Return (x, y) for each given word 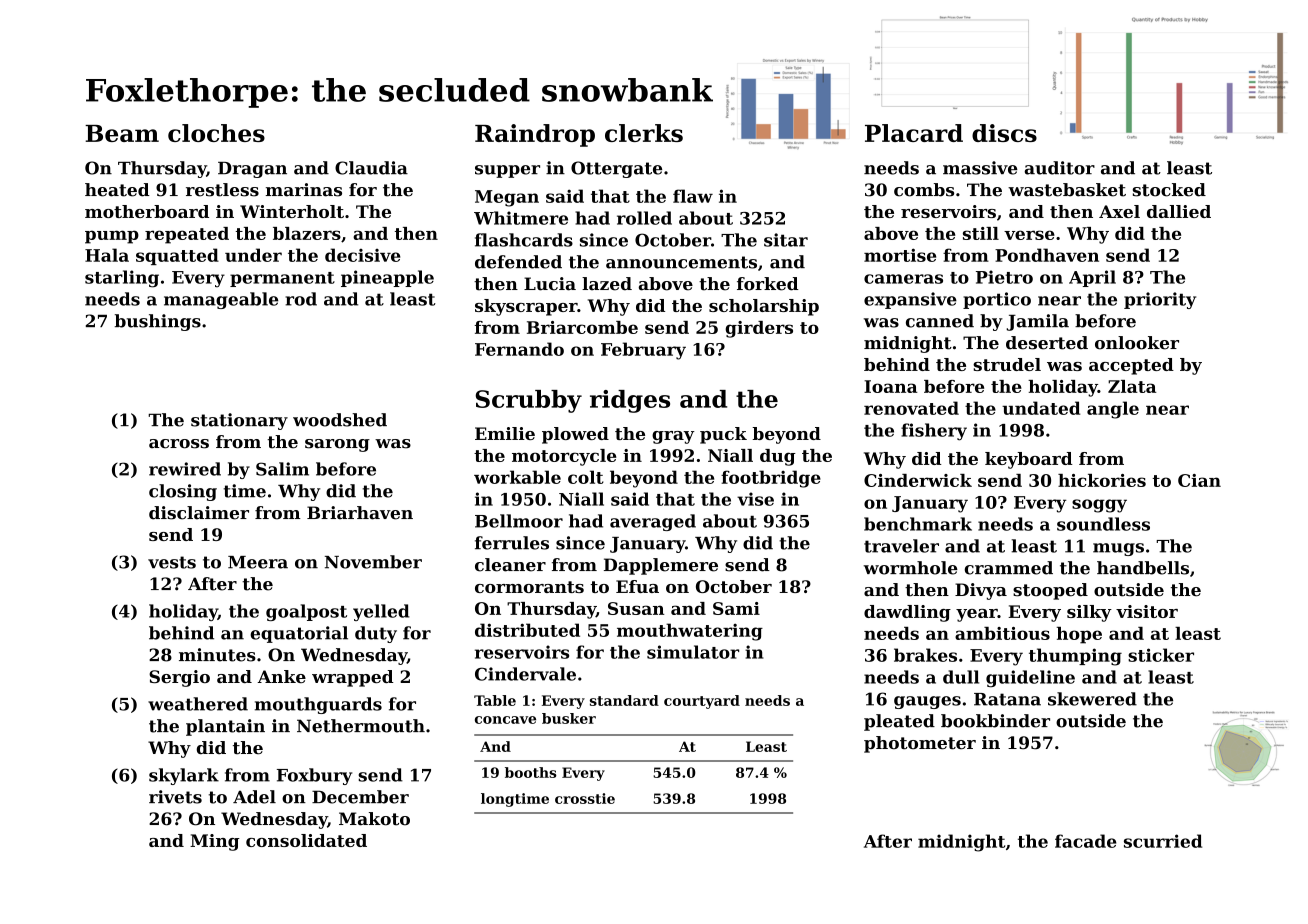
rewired (185, 469)
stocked (1169, 190)
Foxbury (314, 776)
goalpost (306, 612)
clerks (644, 133)
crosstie (585, 798)
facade (1086, 841)
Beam (122, 133)
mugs (1118, 549)
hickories (1102, 480)
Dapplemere (661, 566)
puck (723, 435)
